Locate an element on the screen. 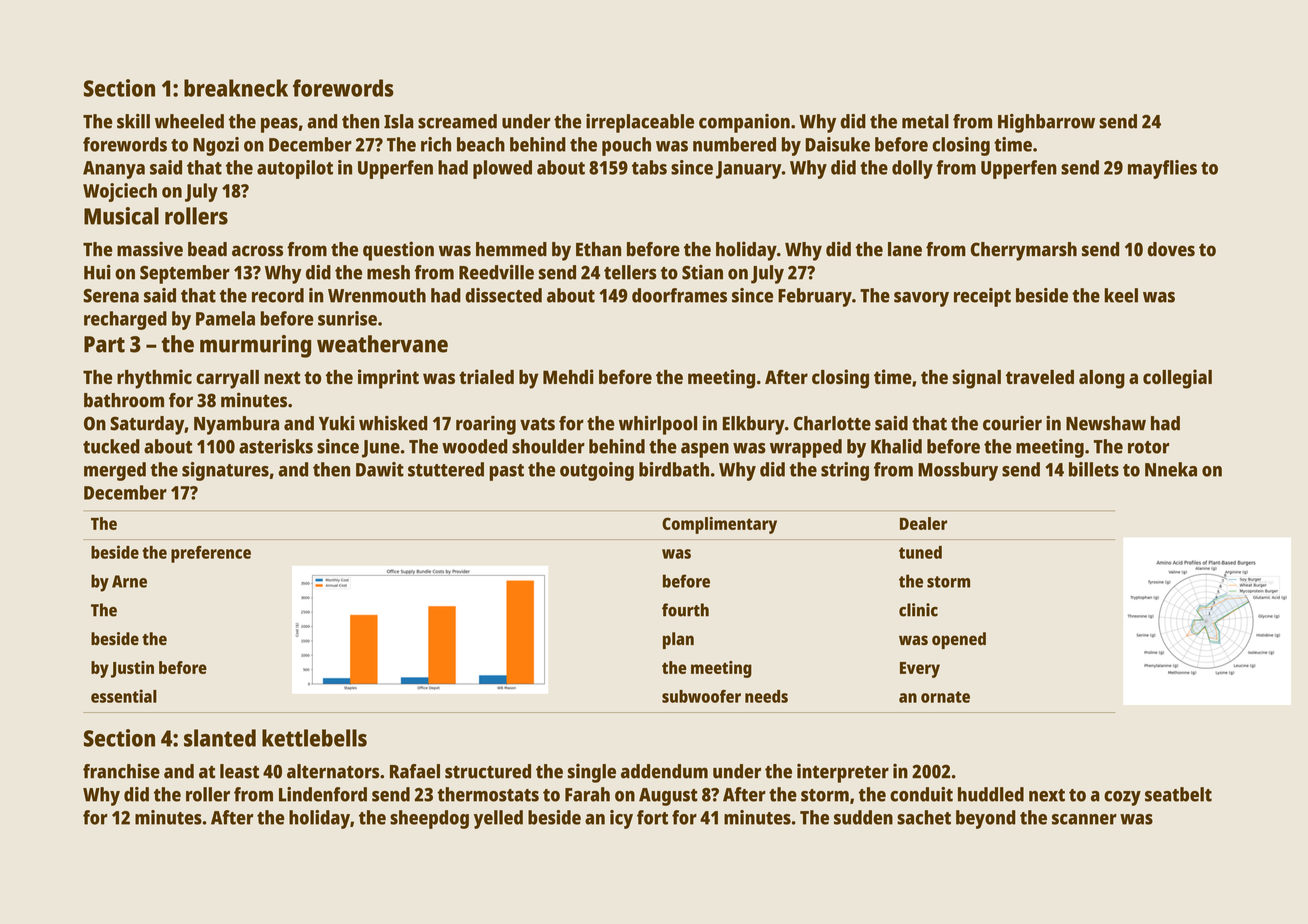 The height and width of the screenshot is (924, 1308). numbered is located at coordinates (734, 144).
